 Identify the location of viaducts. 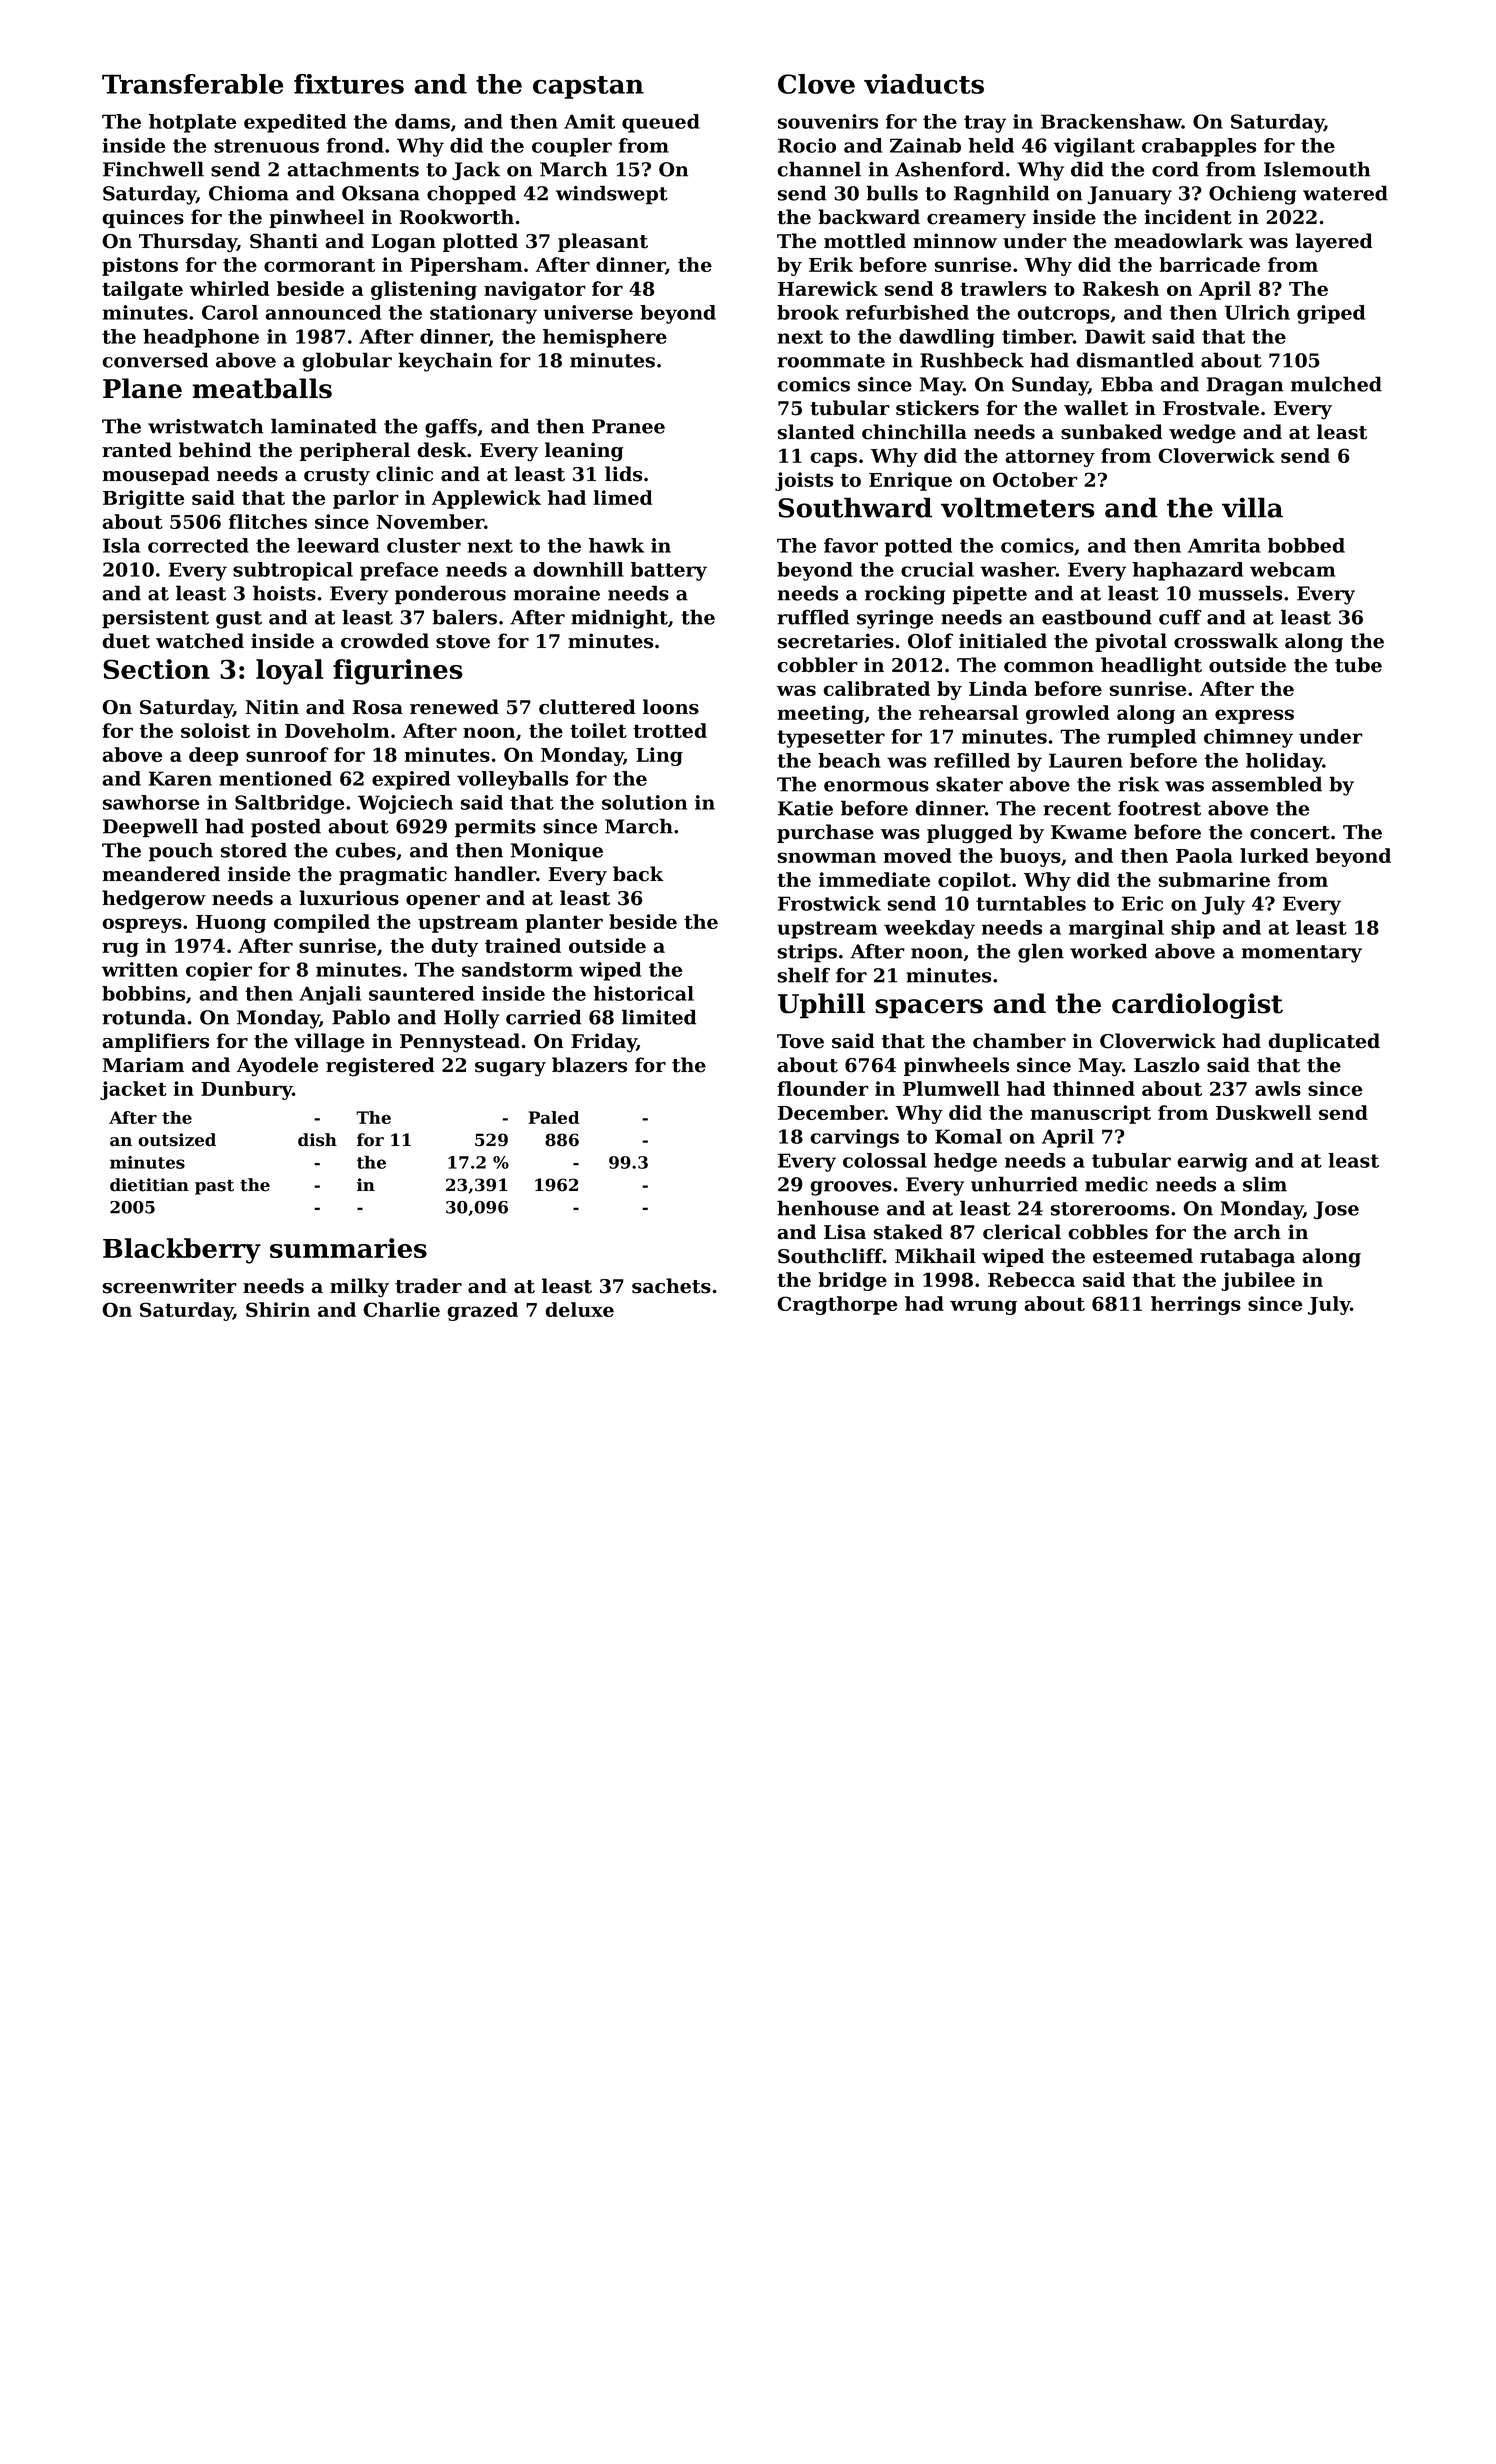
(924, 84).
